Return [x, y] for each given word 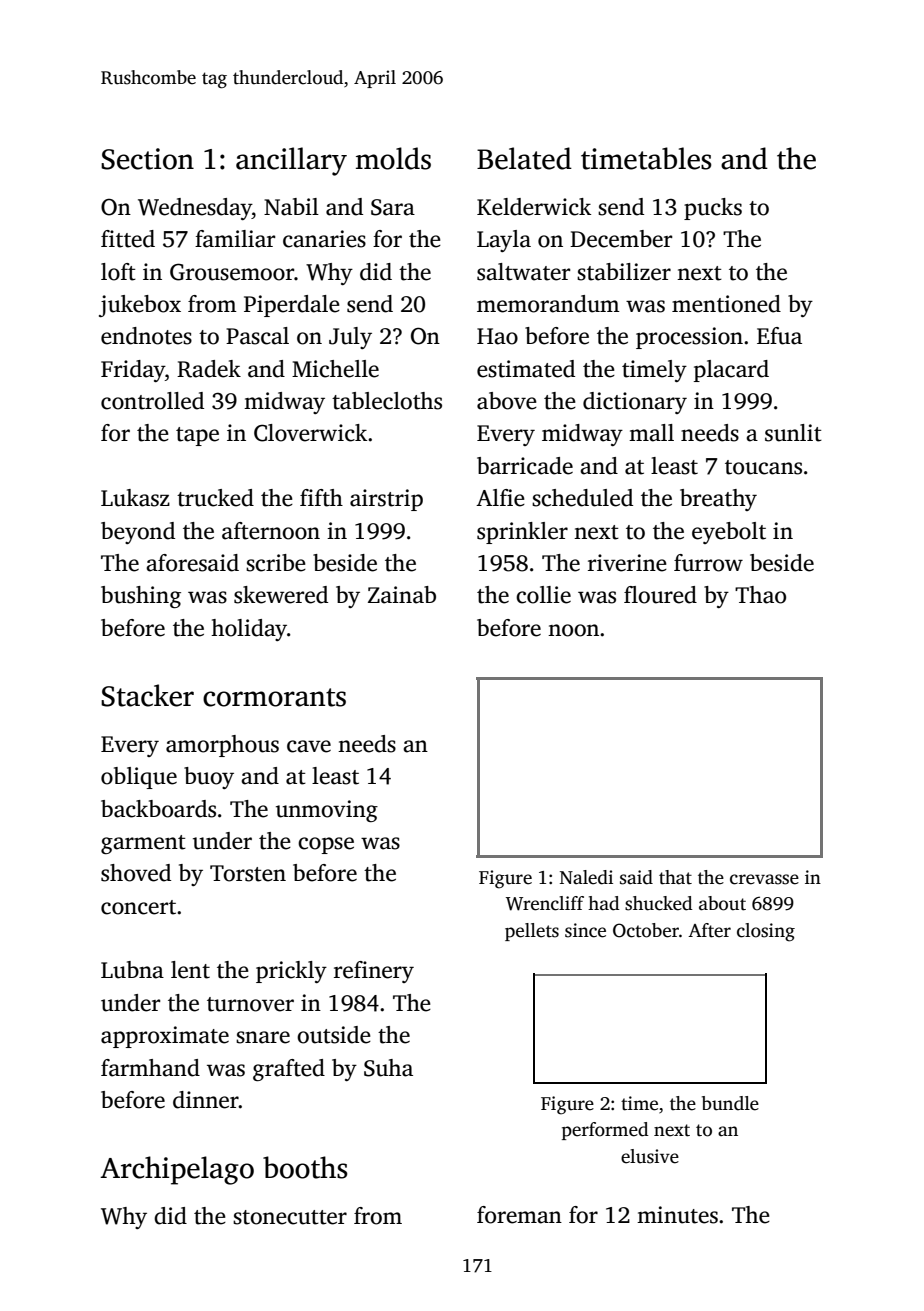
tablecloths [387, 401]
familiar [235, 239]
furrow [708, 563]
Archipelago [177, 1170]
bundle [730, 1103]
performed [605, 1131]
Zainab [402, 595]
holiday [249, 630]
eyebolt [729, 533]
